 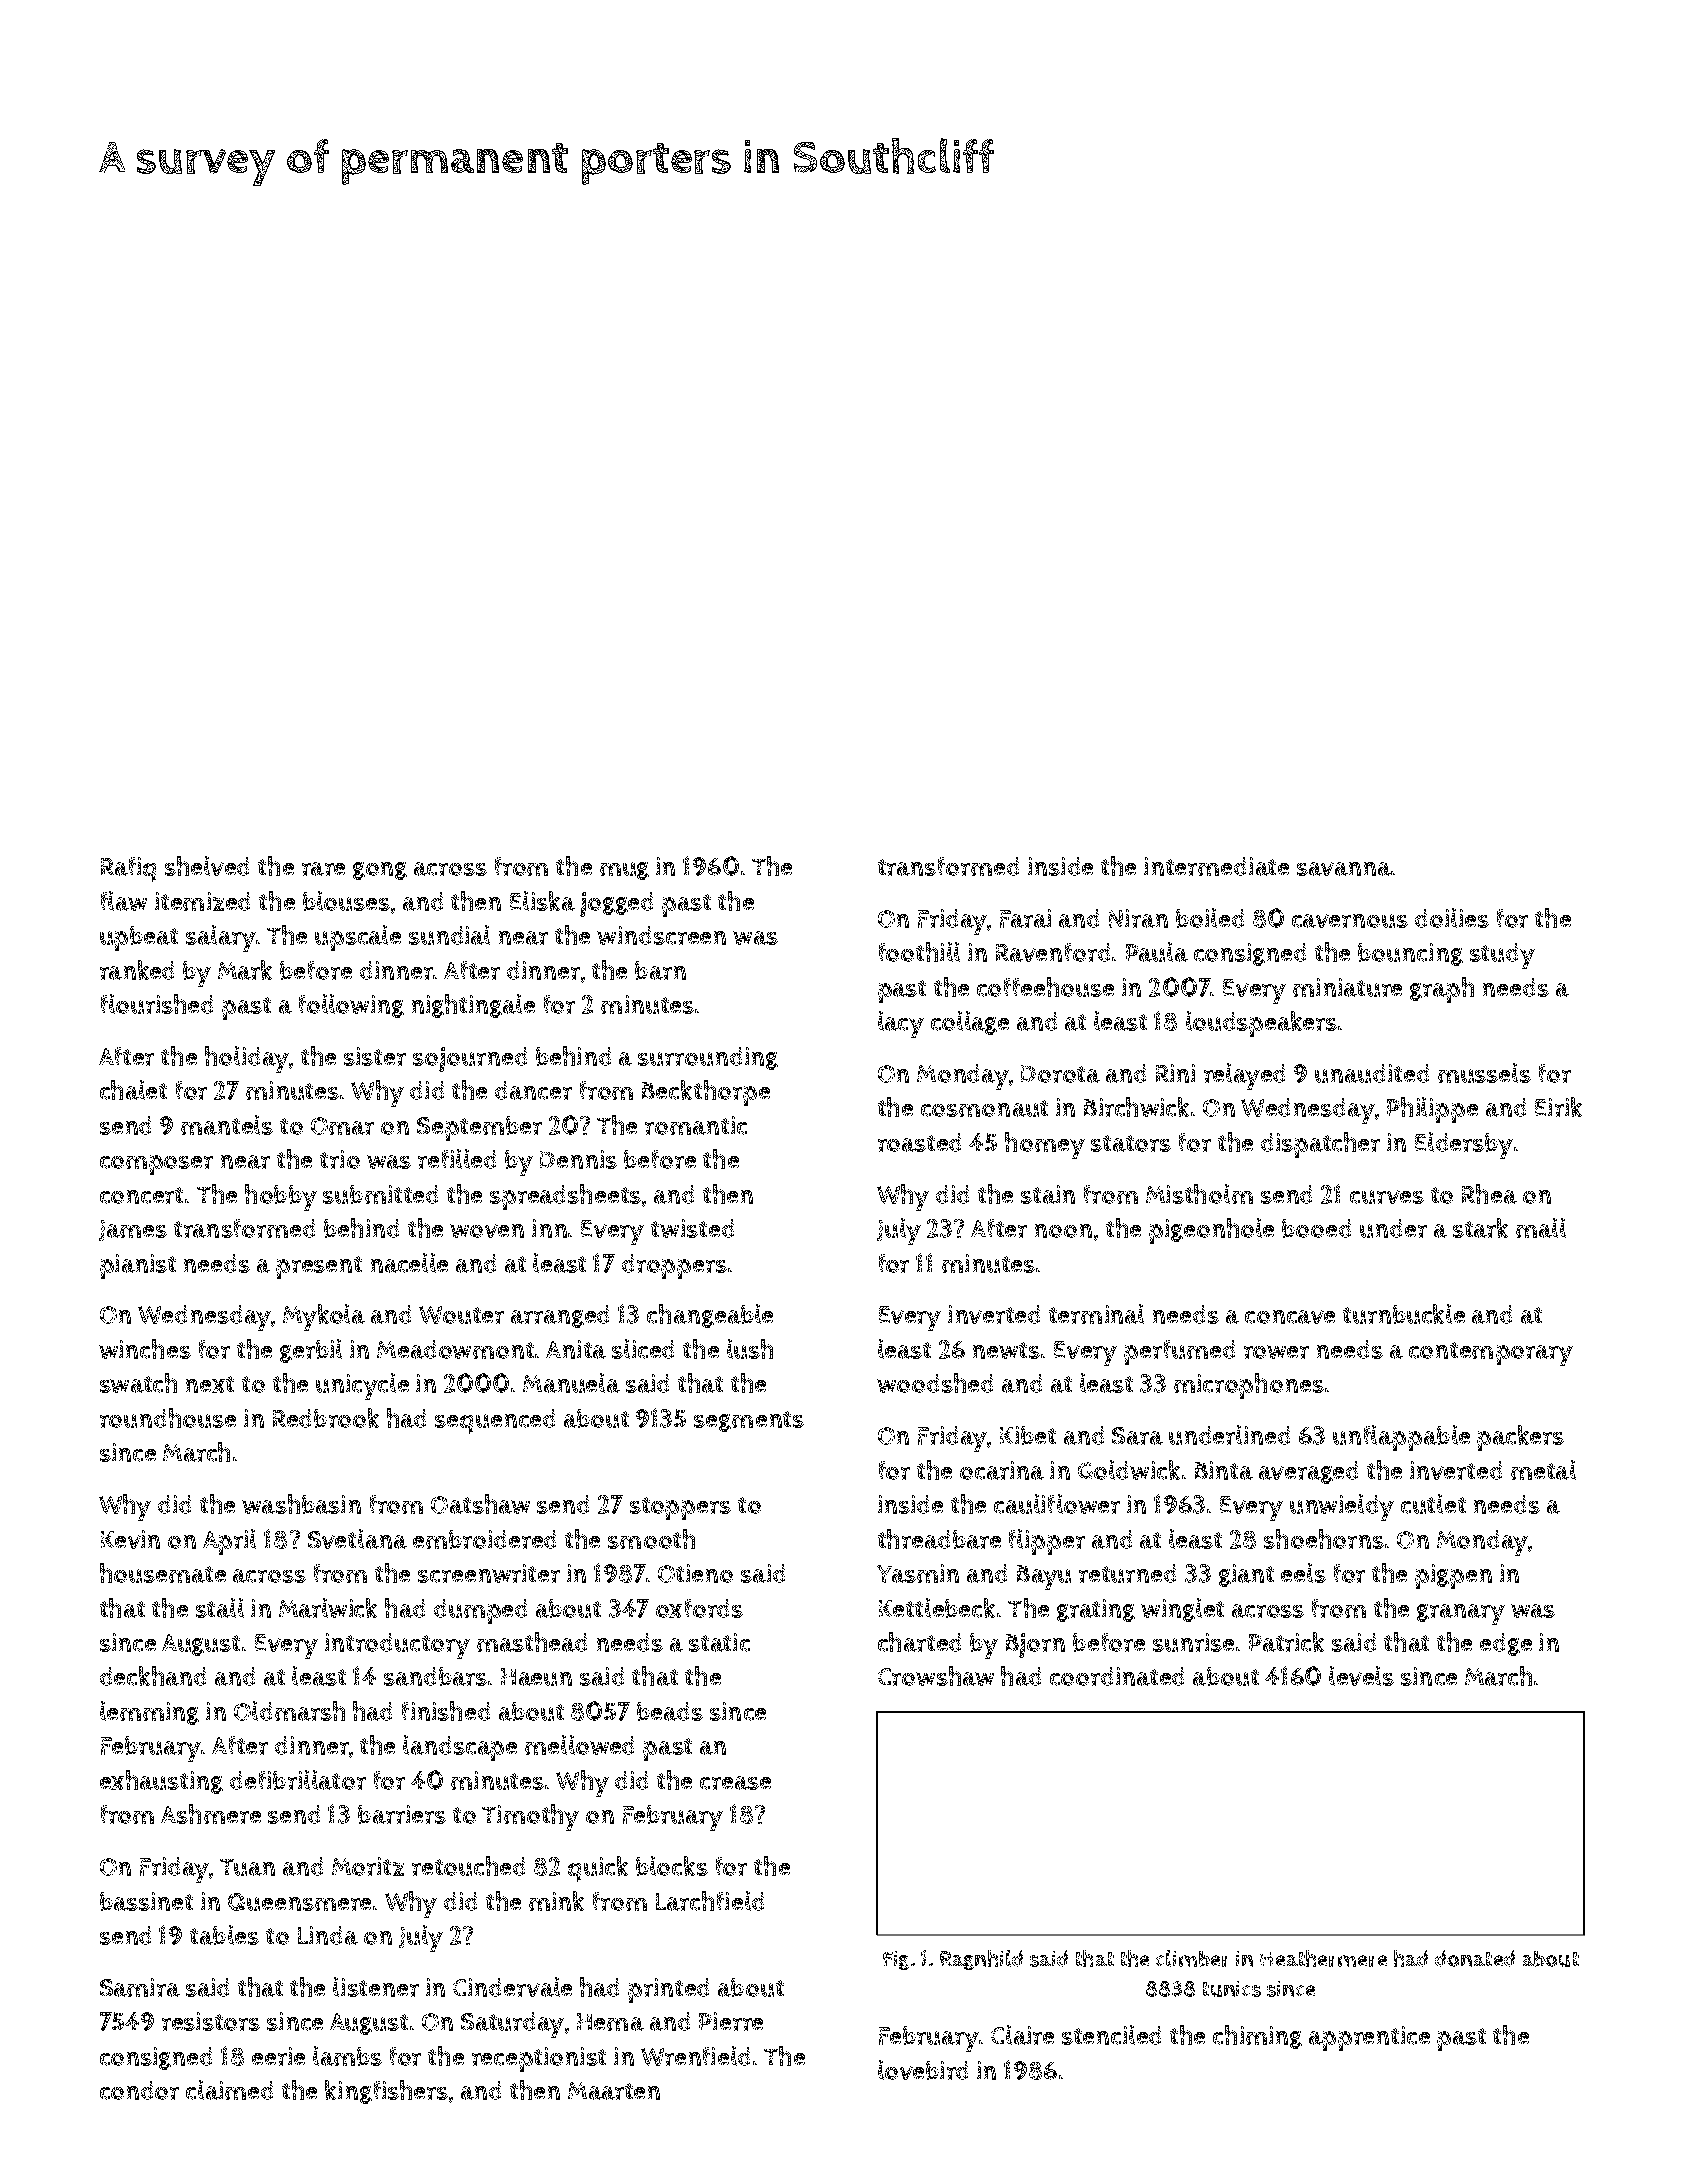 I want to click on apprentice, so click(x=1369, y=2038).
